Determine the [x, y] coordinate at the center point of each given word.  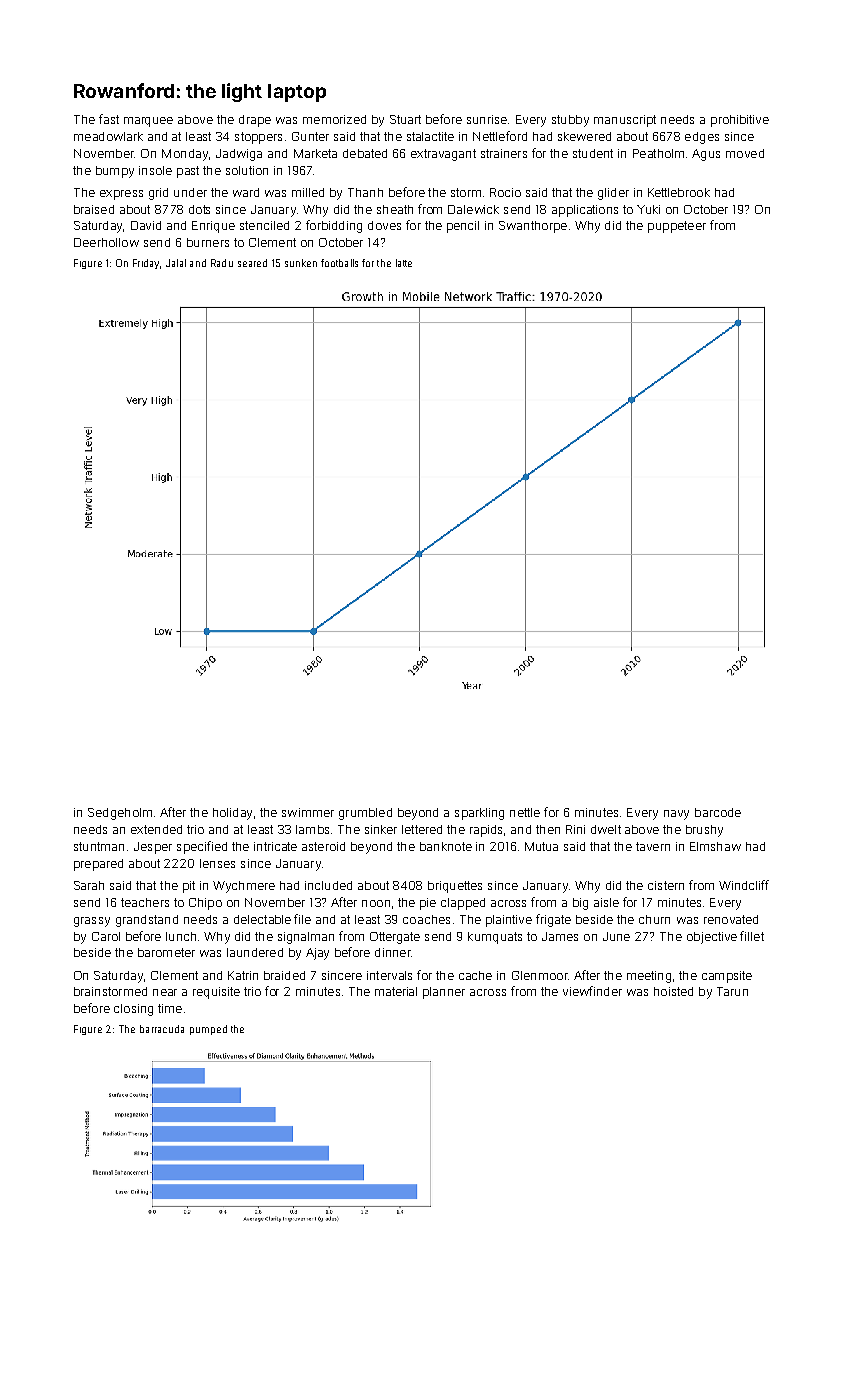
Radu [222, 263]
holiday [232, 814]
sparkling [479, 814]
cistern [666, 885]
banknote [446, 846]
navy [676, 815]
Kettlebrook [679, 192]
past [188, 172]
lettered [422, 829]
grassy [92, 922]
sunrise [487, 119]
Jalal [176, 263]
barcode [718, 812]
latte [404, 263]
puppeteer [677, 227]
